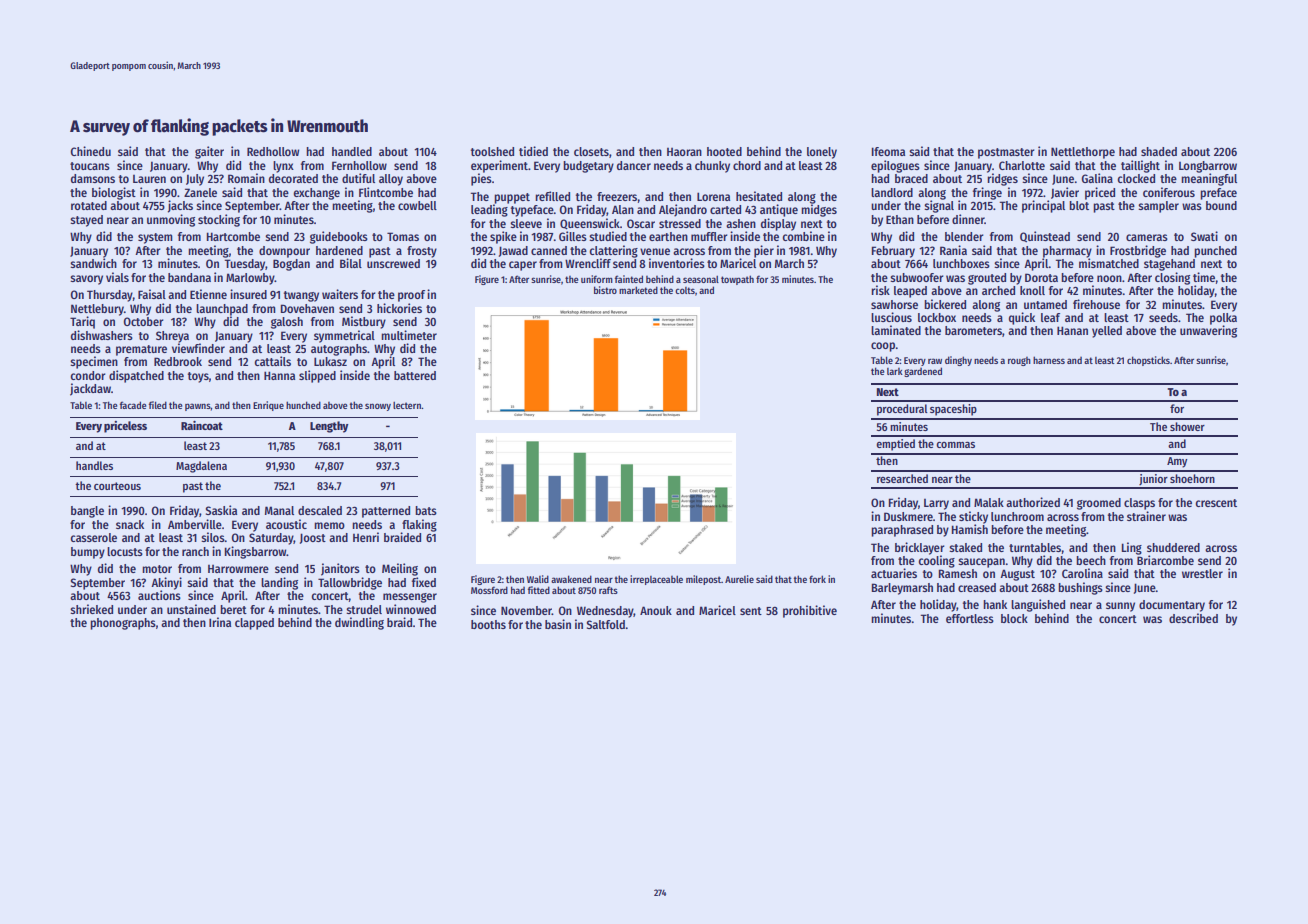 This screenshot has height=924, width=1308. I want to click on battered, so click(415, 375).
